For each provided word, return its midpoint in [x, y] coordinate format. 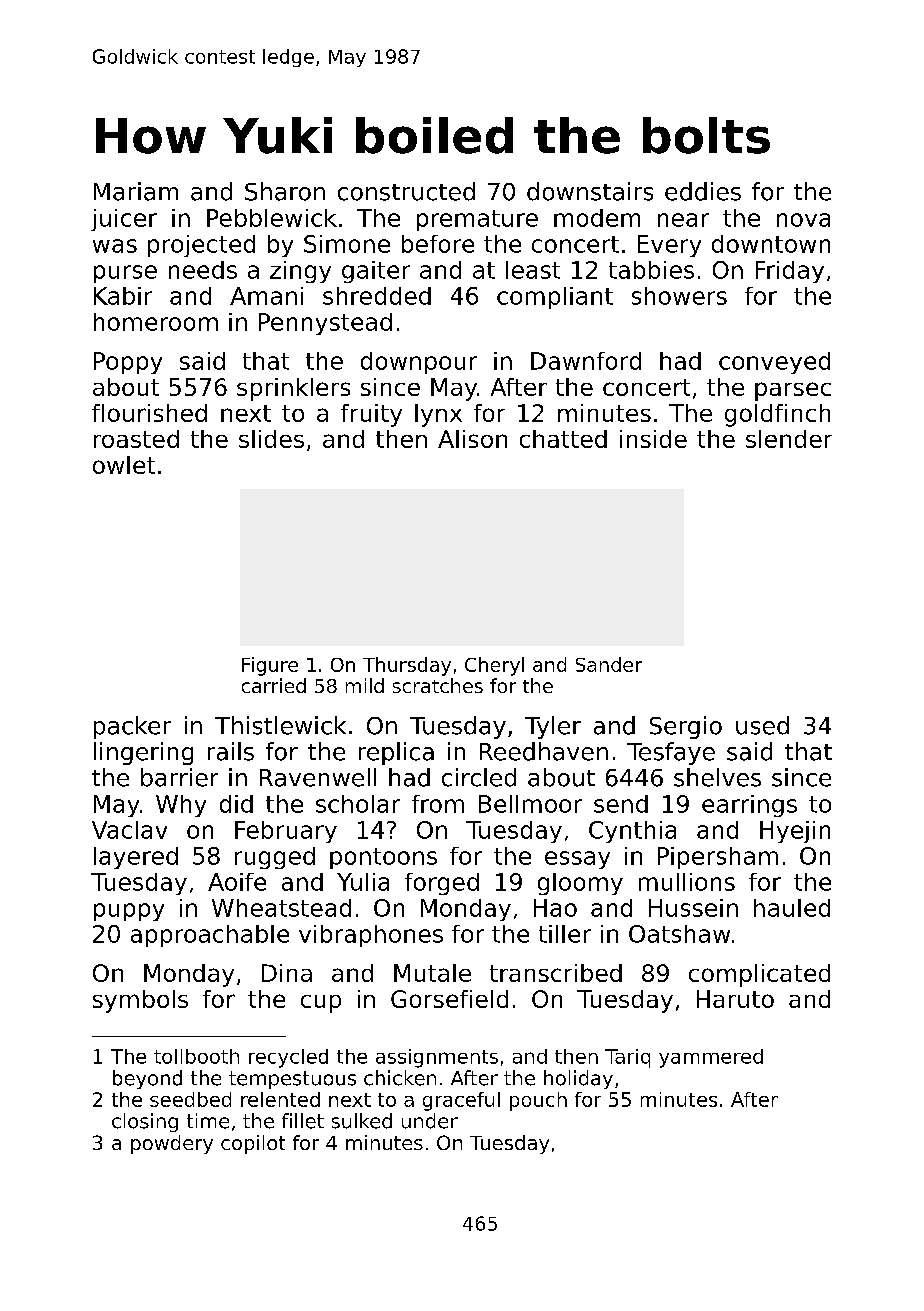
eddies [703, 191]
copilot [253, 1144]
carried [274, 685]
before [438, 244]
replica [396, 753]
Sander [609, 664]
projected [201, 246]
